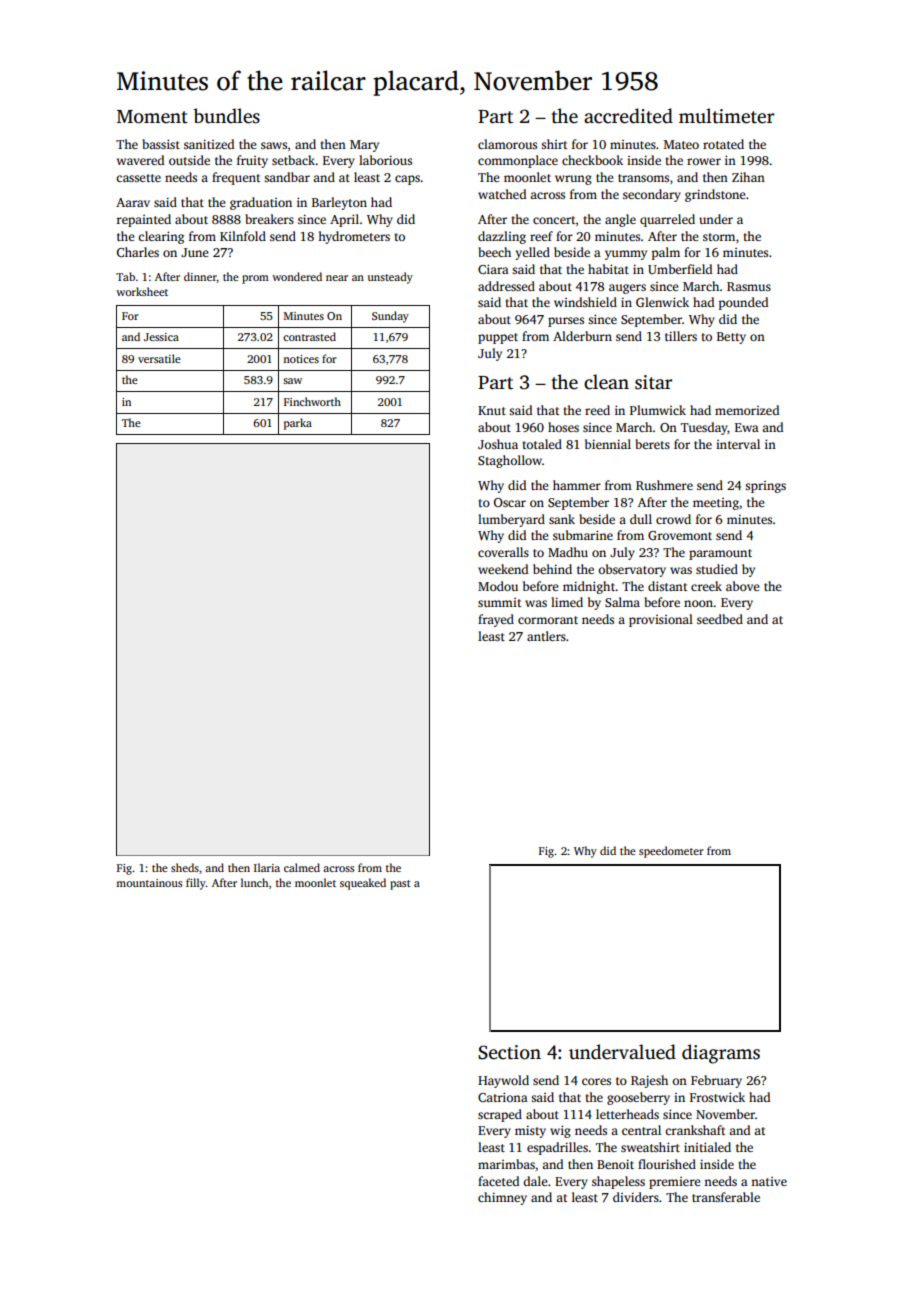 The image size is (908, 1316). Describe the element at coordinates (269, 219) in the image. I see `breakers` at that location.
